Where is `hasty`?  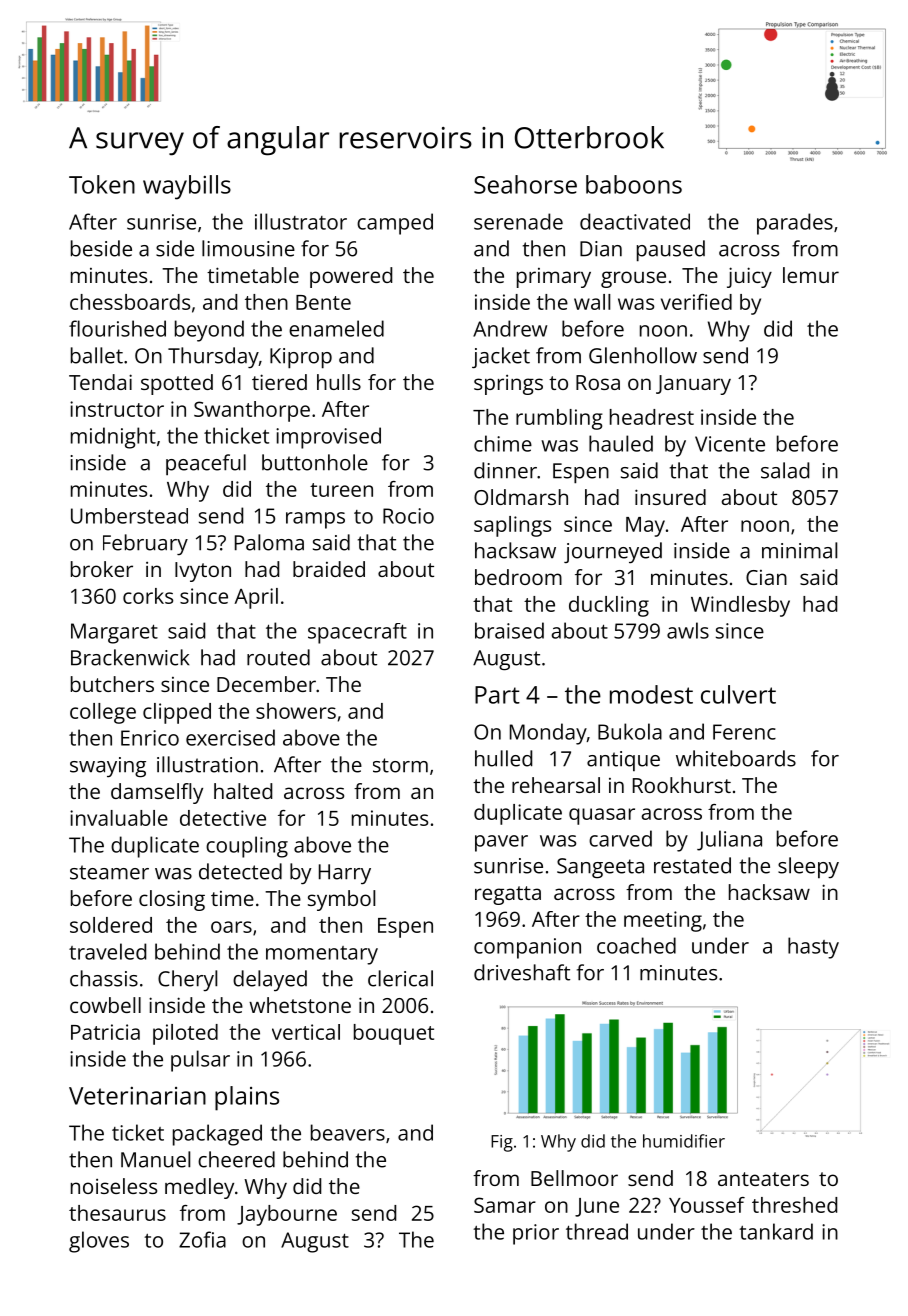
hasty is located at coordinates (813, 948).
